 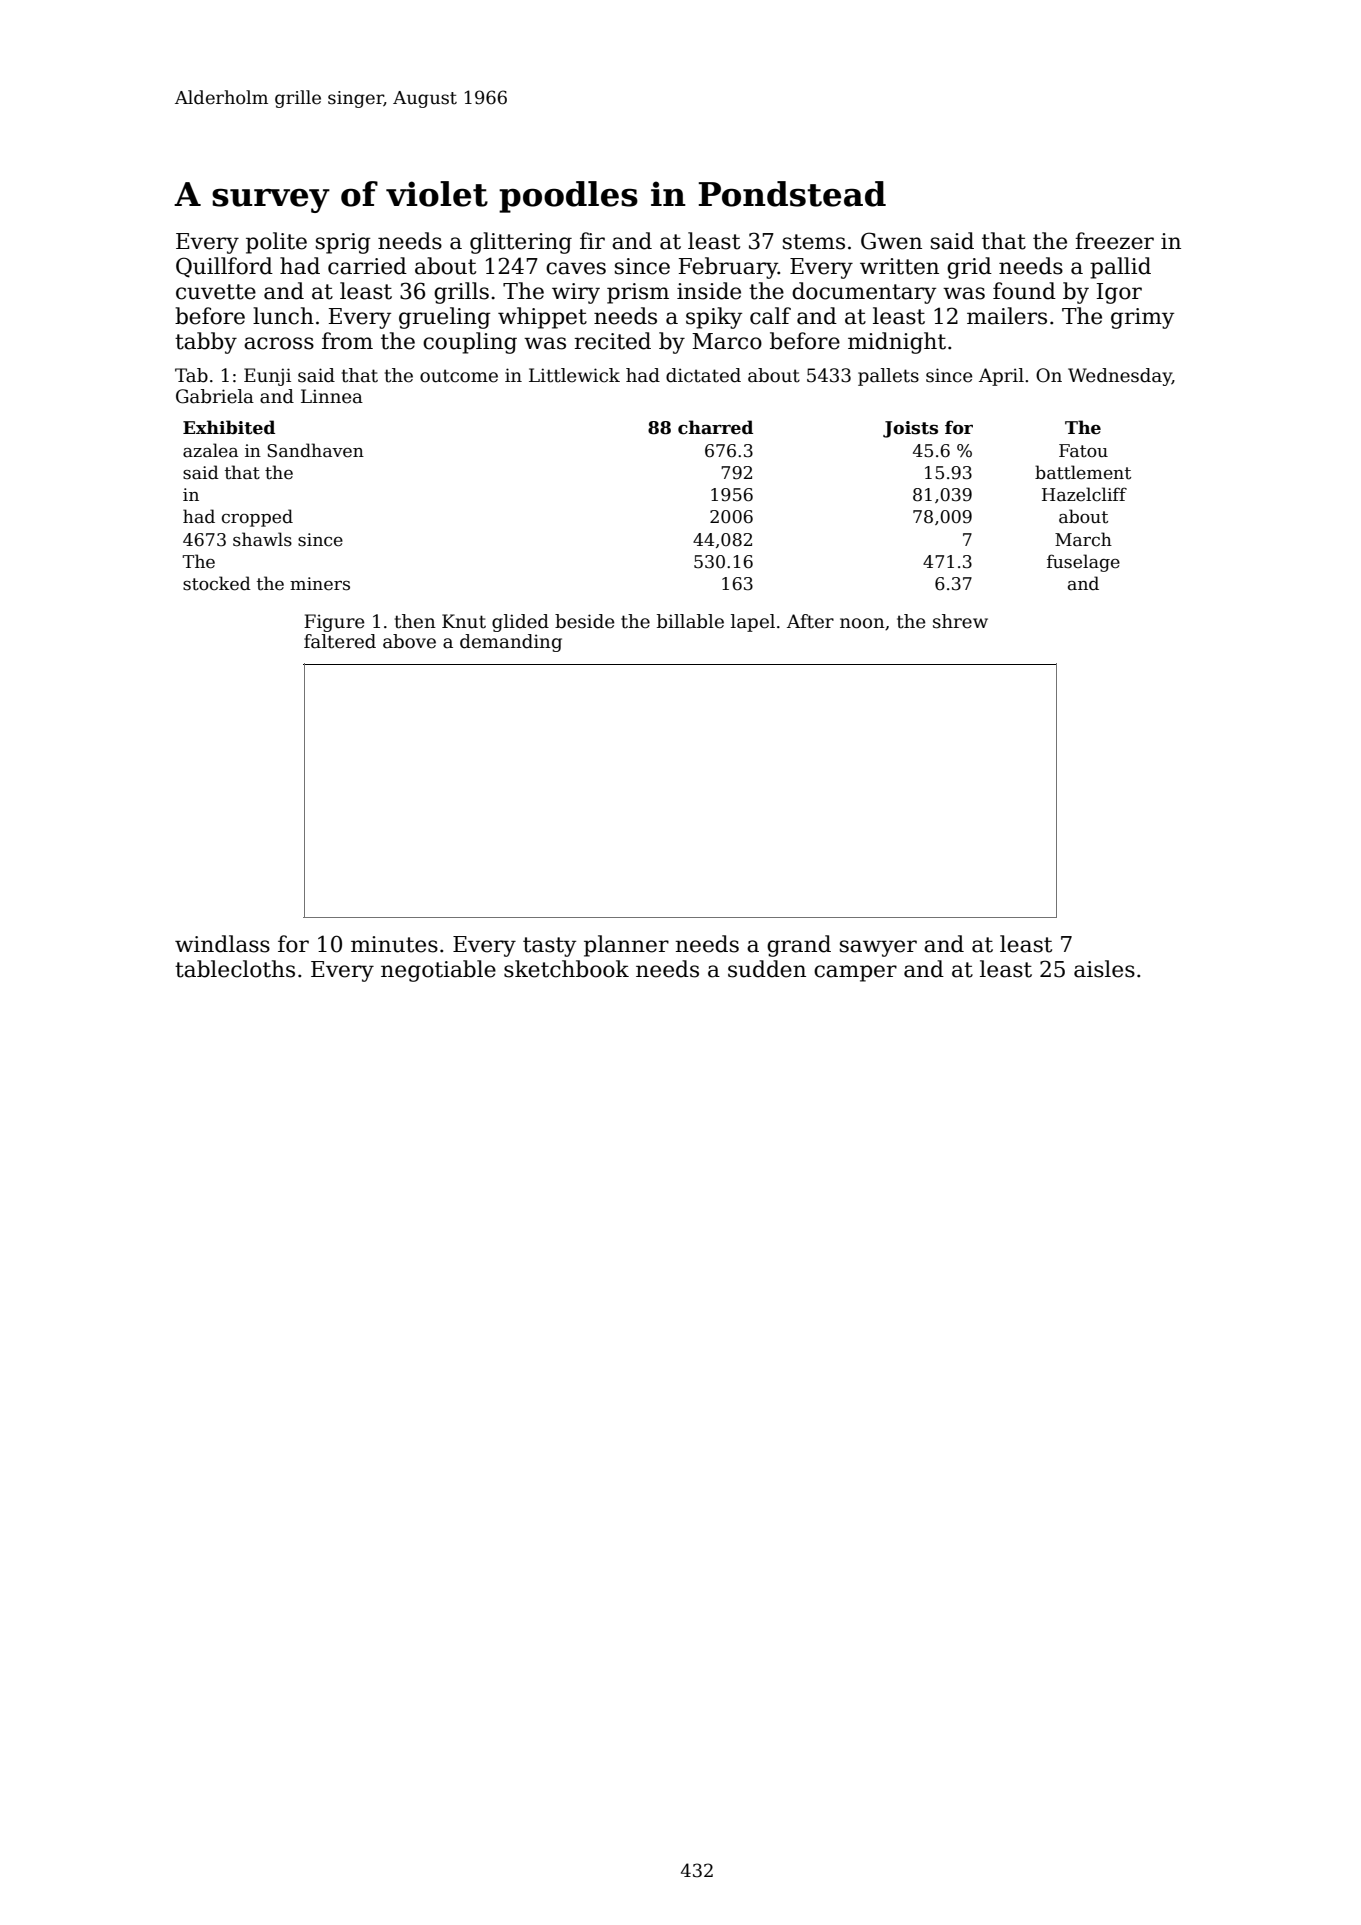 I want to click on stems, so click(x=814, y=242).
